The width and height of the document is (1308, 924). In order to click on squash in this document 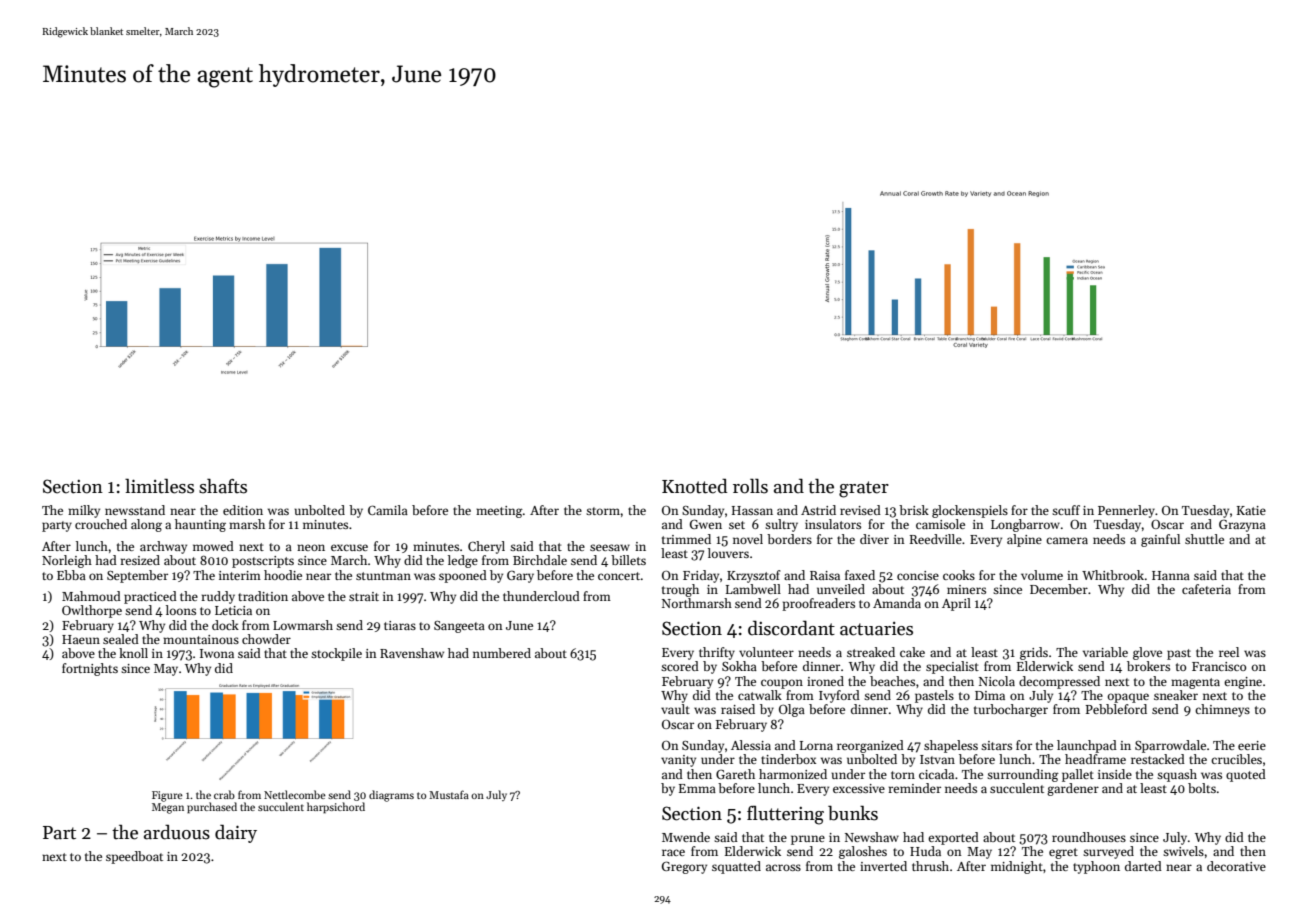, I will do `click(1177, 775)`.
